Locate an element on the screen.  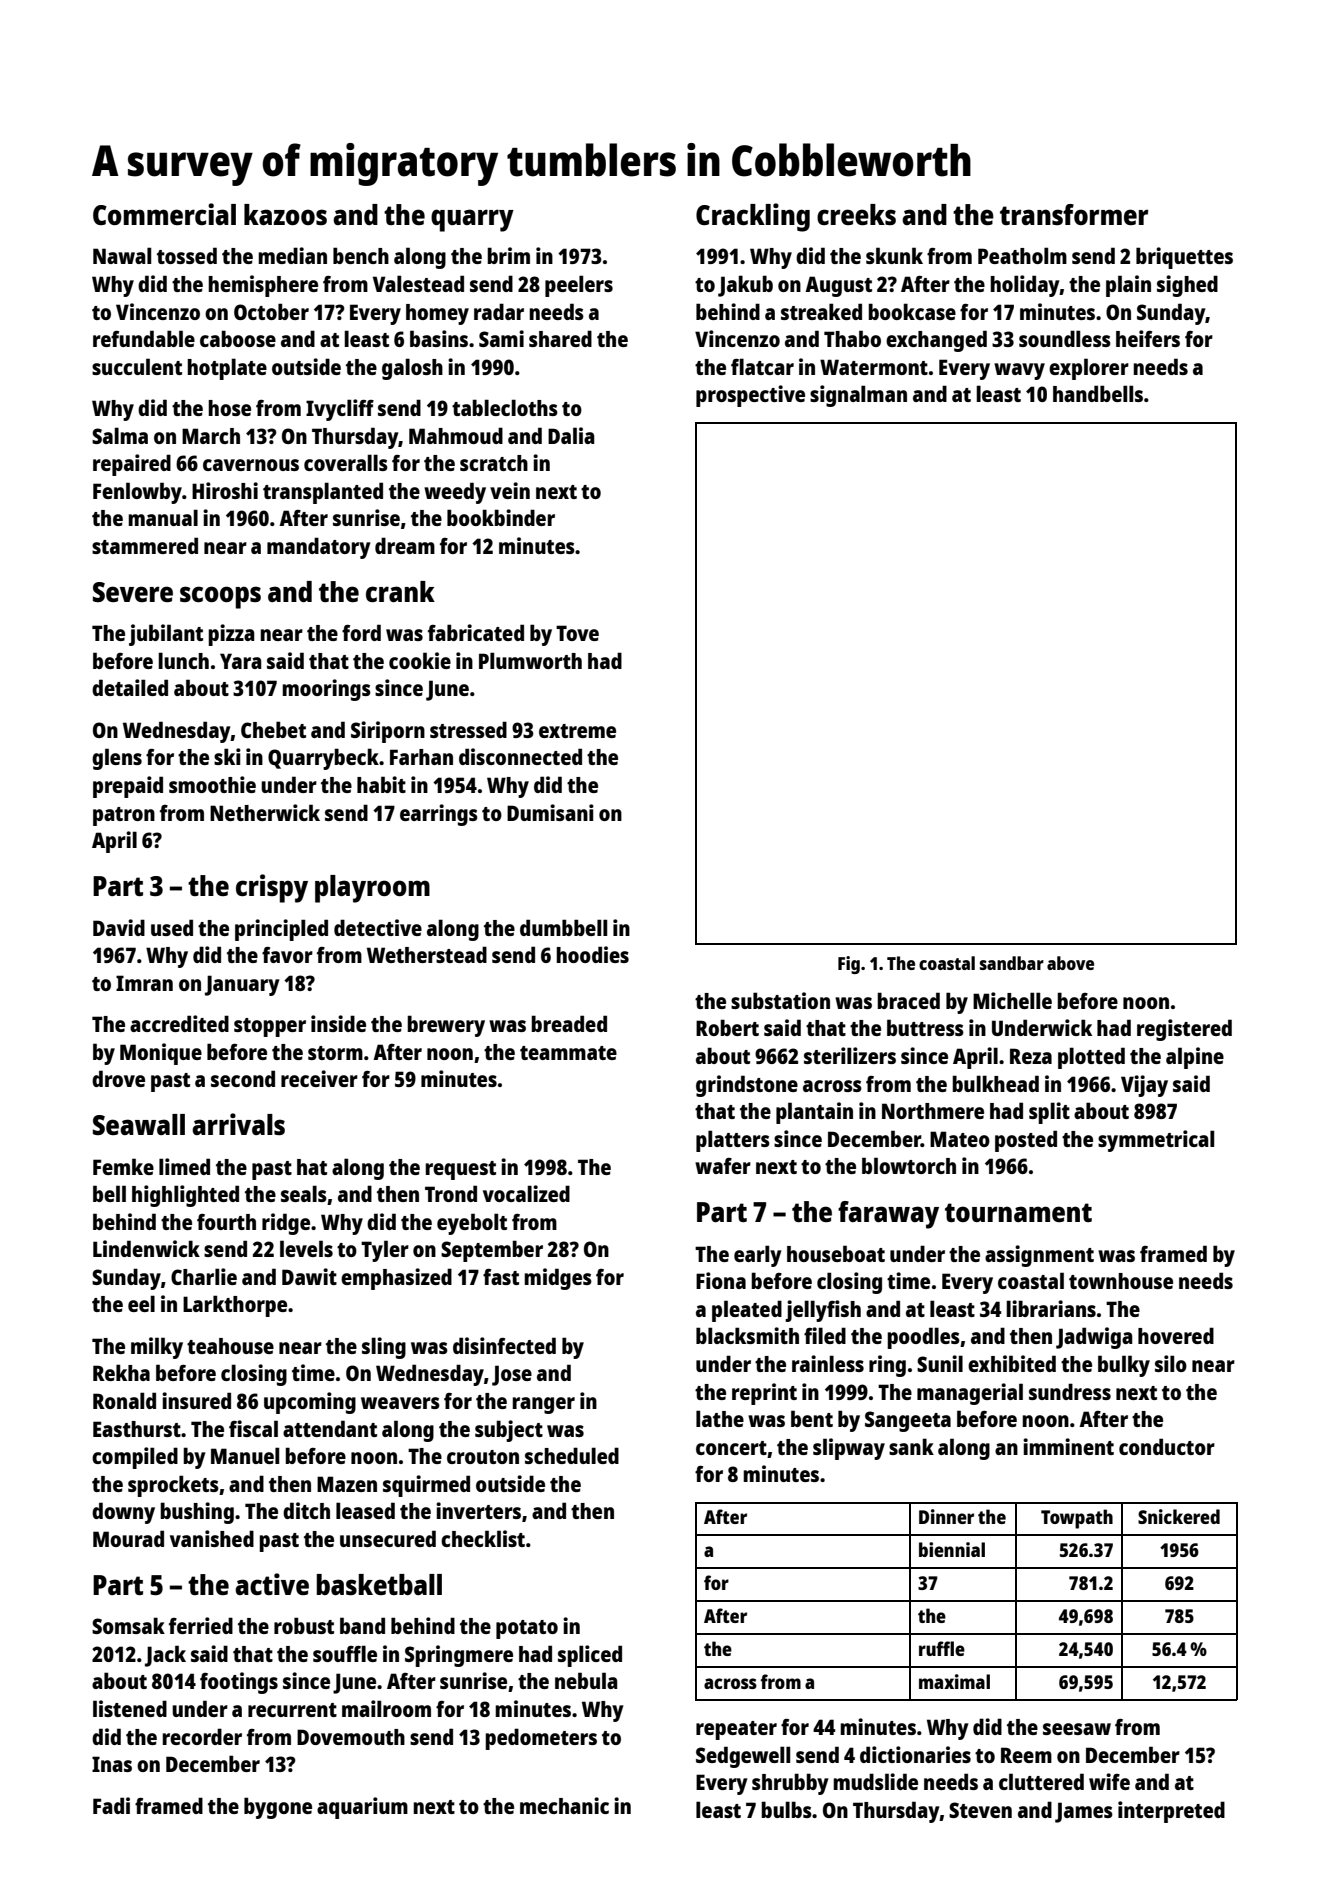
Dumisani is located at coordinates (550, 812).
